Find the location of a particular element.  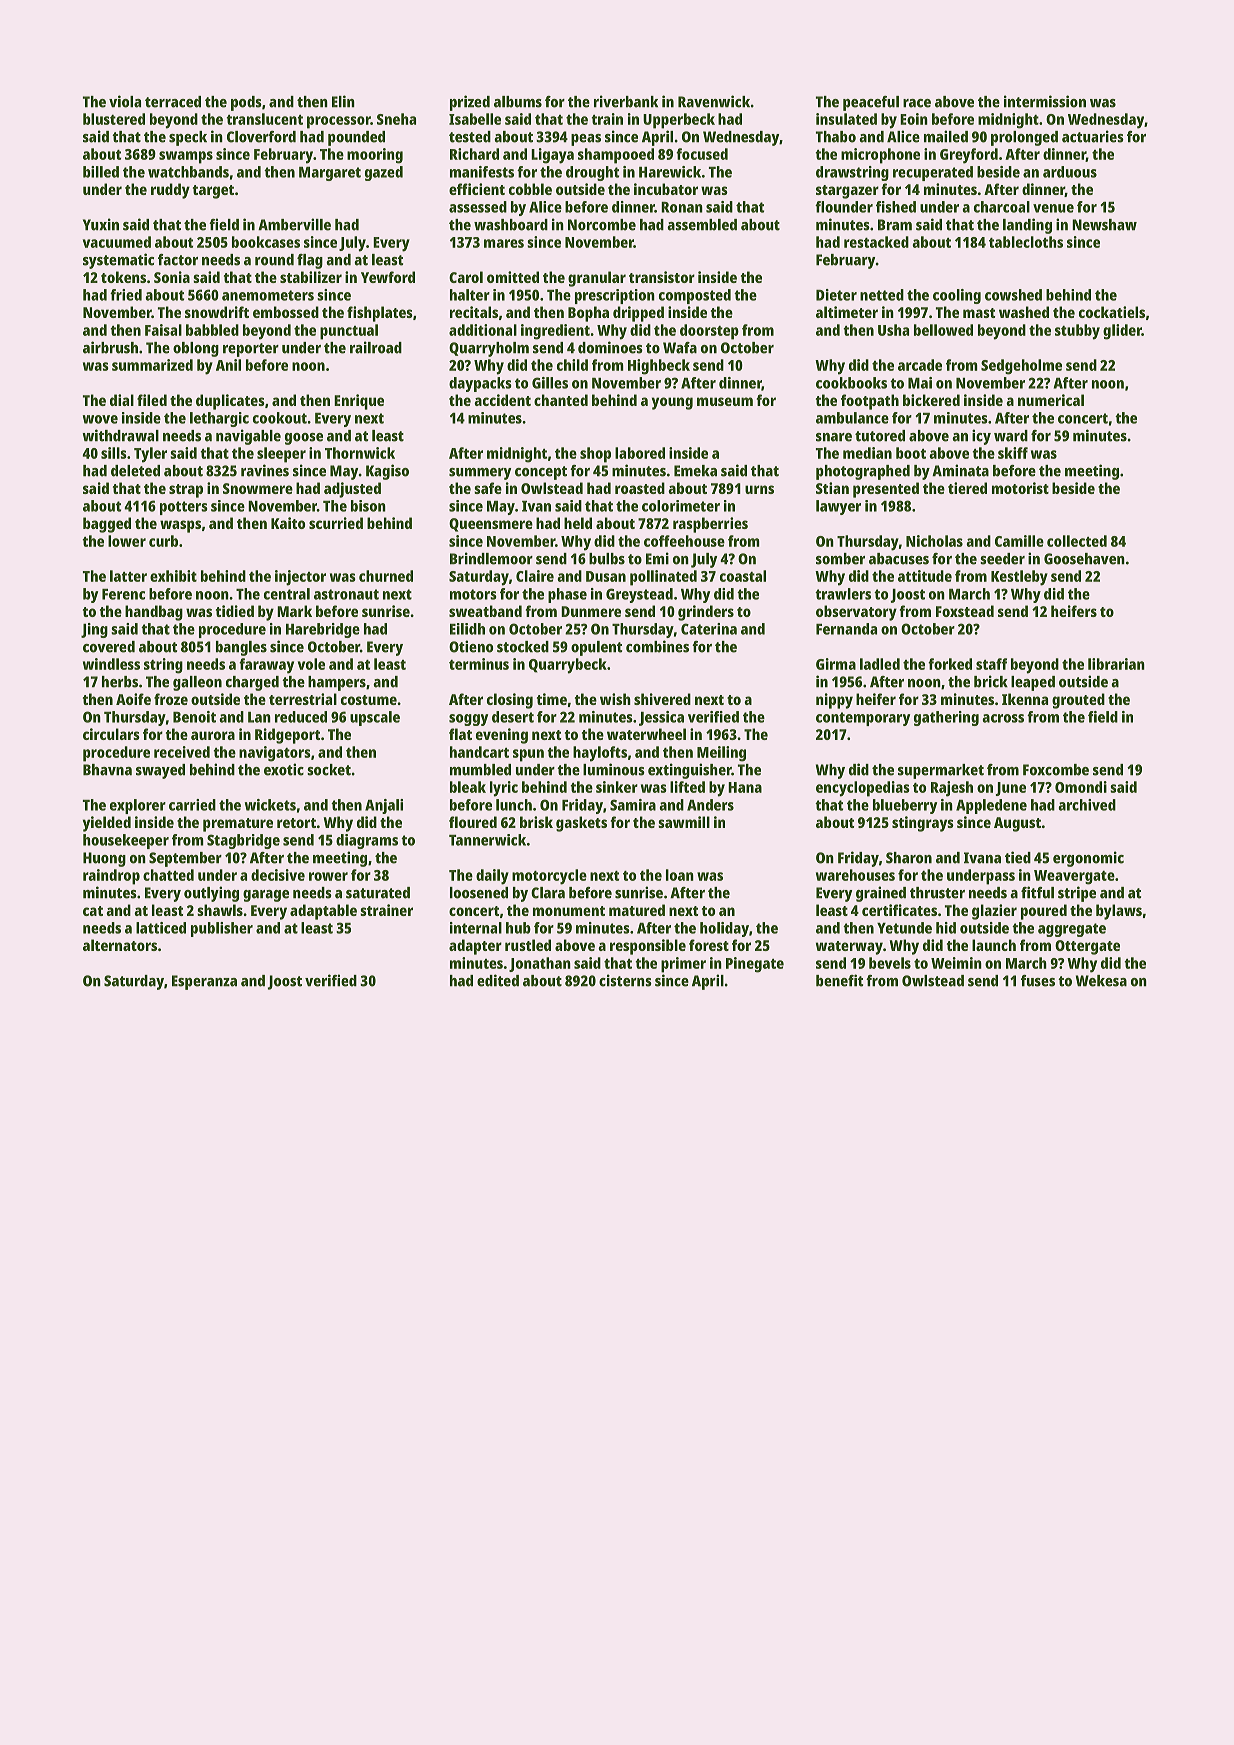

Kestleby is located at coordinates (1019, 578).
